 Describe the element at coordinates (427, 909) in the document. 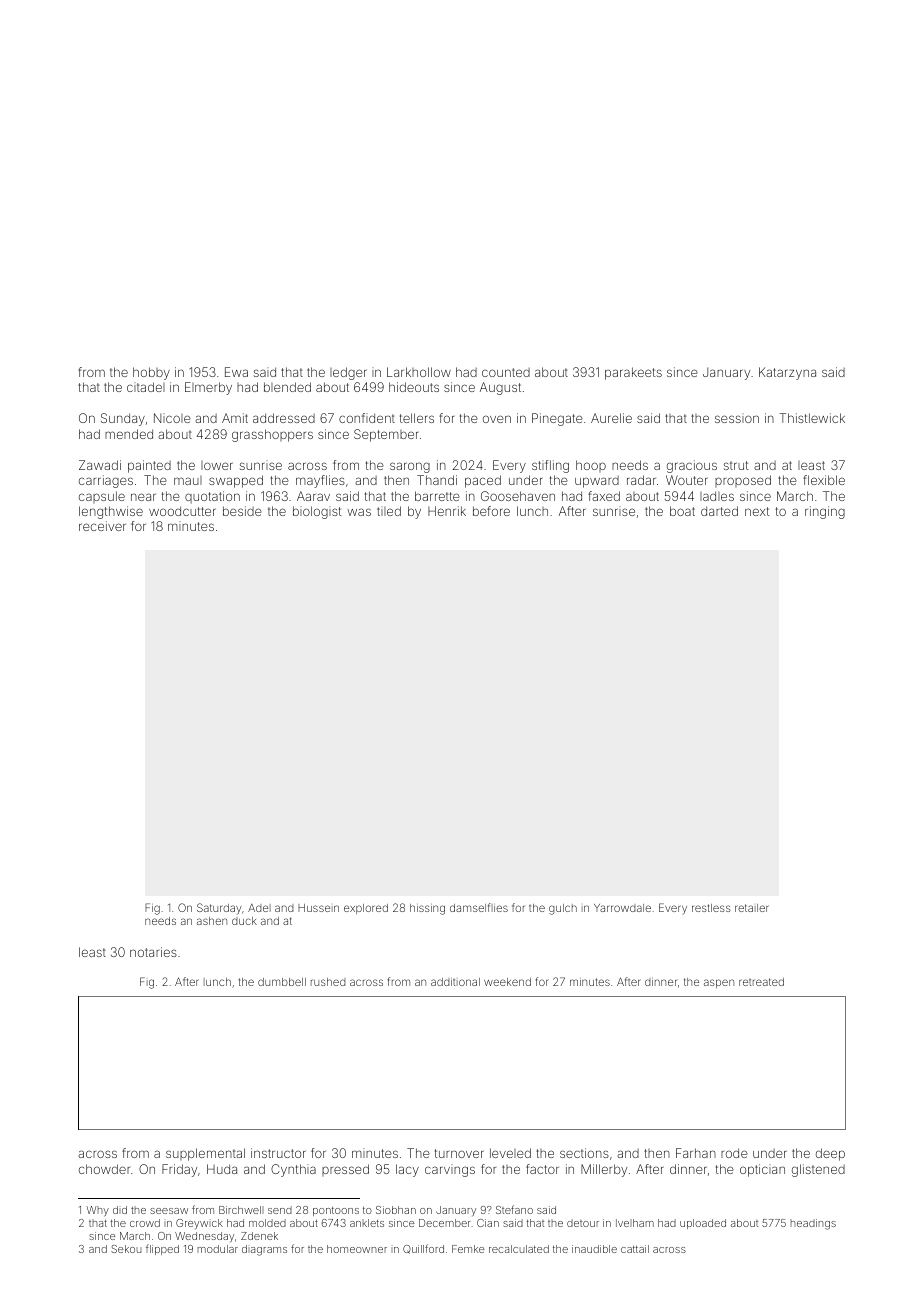

I see `hissing` at that location.
